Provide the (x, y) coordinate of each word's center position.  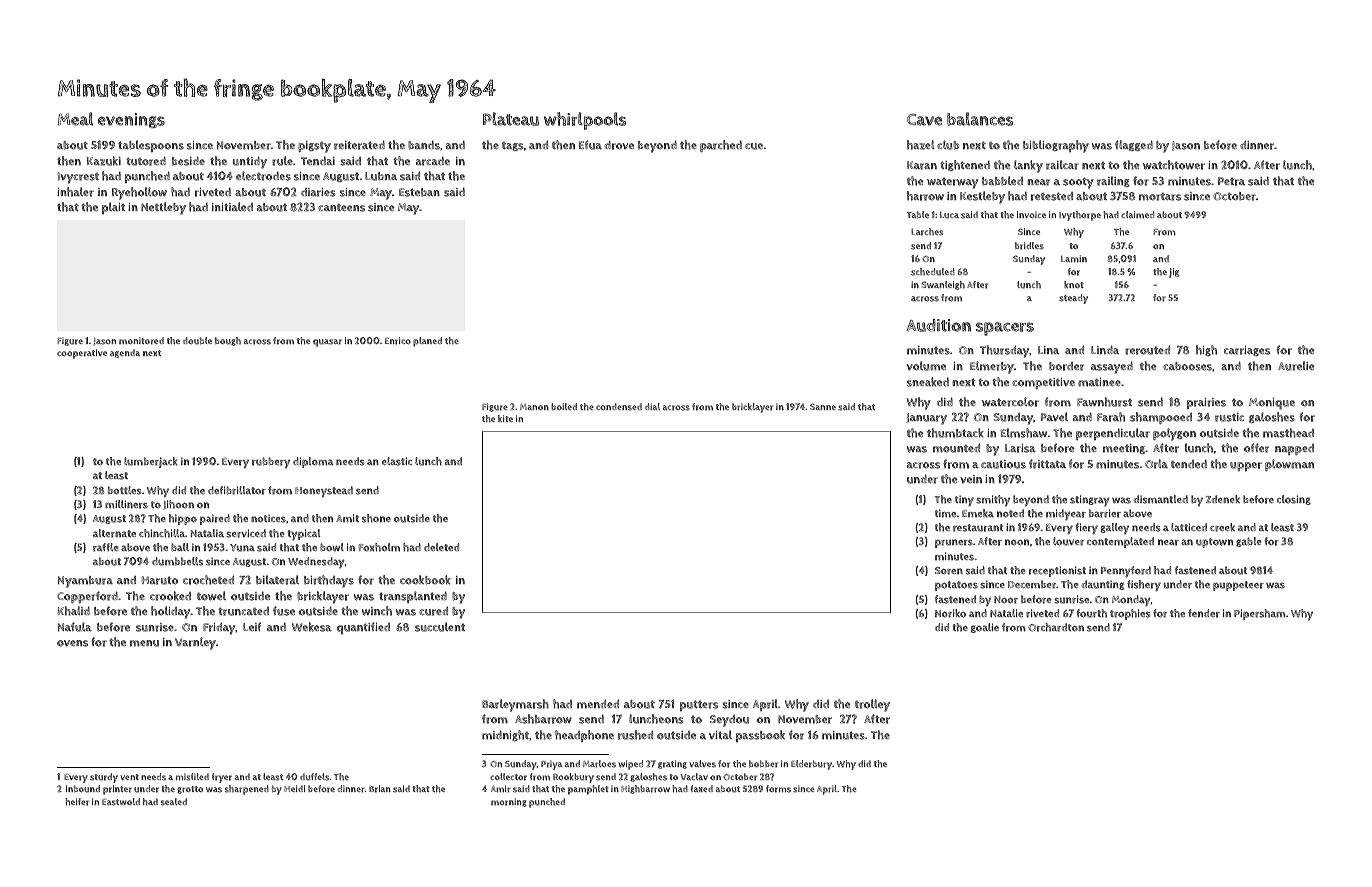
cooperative (82, 354)
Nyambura (85, 582)
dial (652, 406)
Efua (590, 145)
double (197, 341)
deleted (441, 547)
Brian (380, 789)
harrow (925, 196)
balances (980, 119)
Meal (75, 119)
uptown (1214, 543)
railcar (1062, 165)
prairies (1206, 403)
